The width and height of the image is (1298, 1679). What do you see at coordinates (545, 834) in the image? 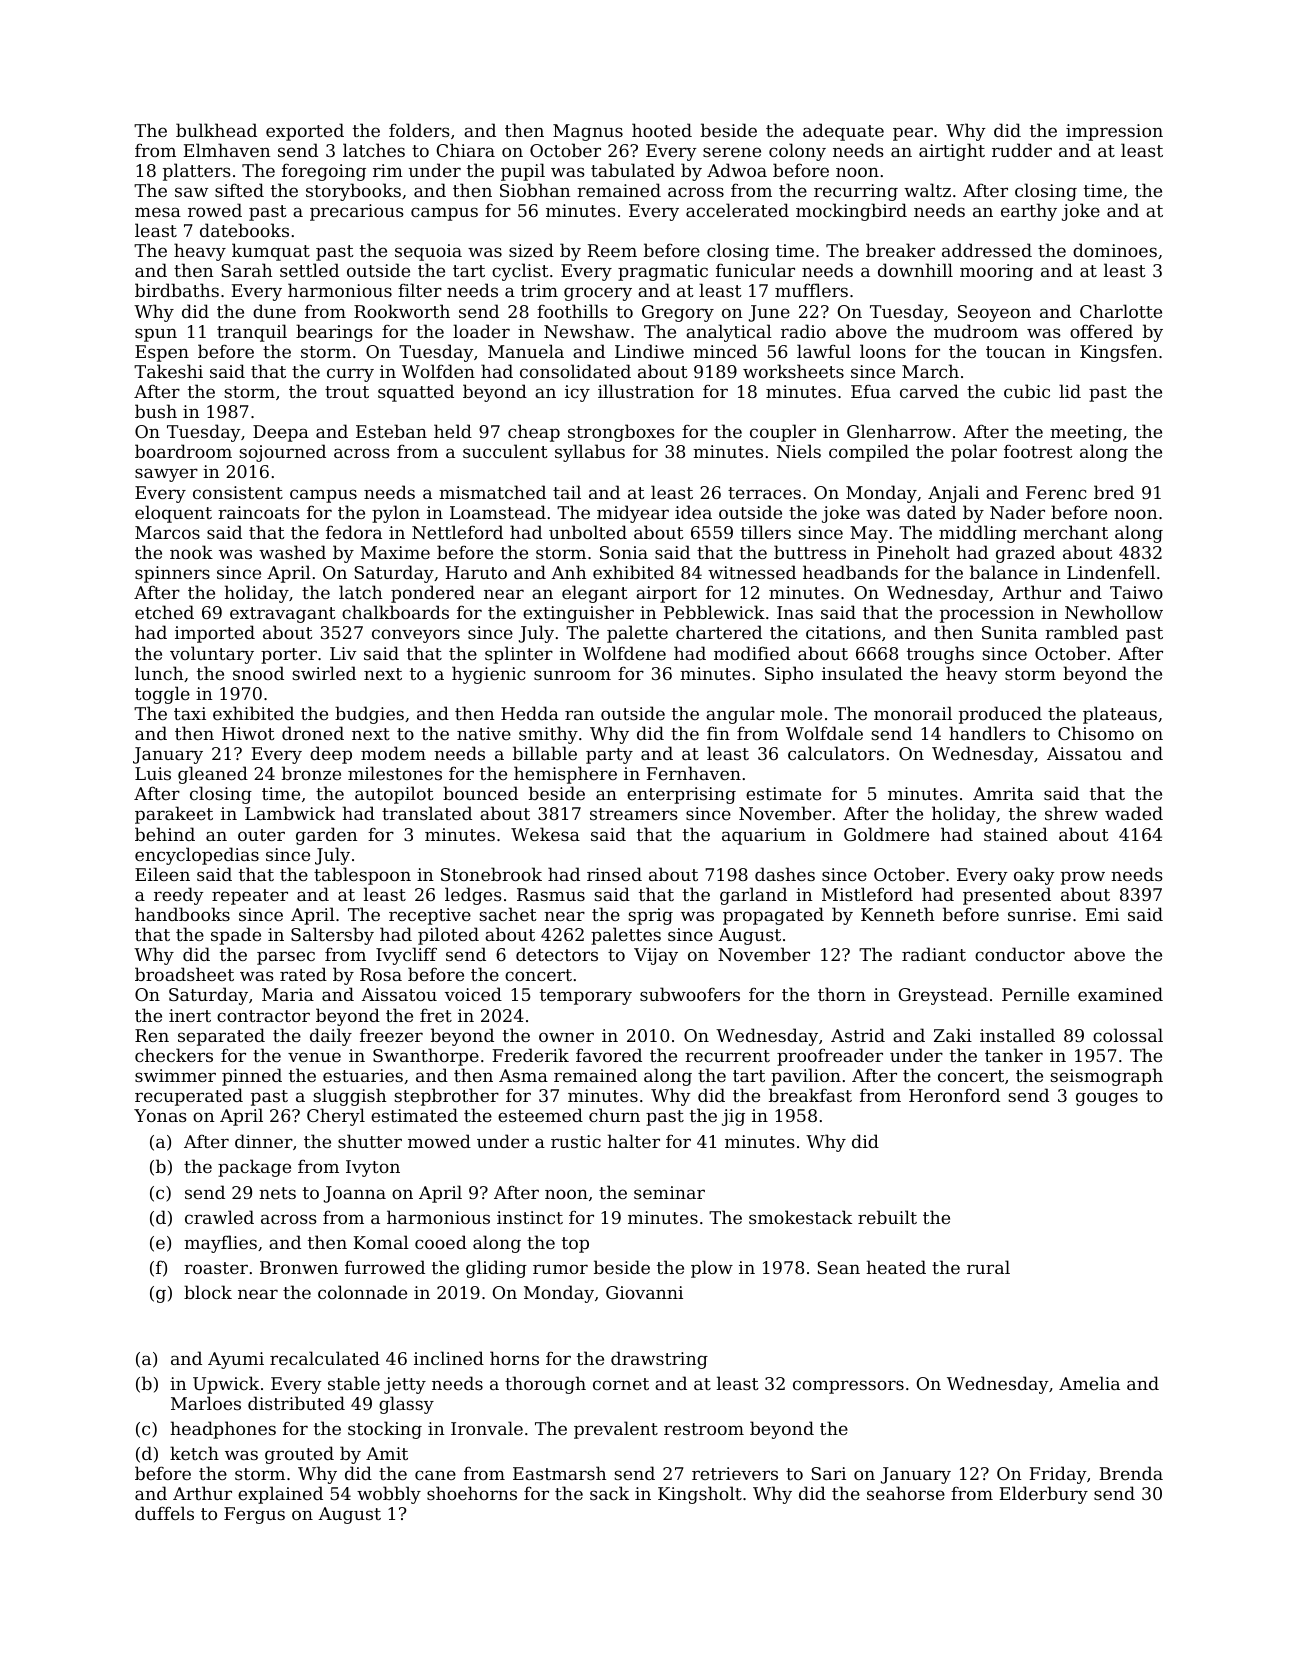
I see `Wekesa` at bounding box center [545, 834].
